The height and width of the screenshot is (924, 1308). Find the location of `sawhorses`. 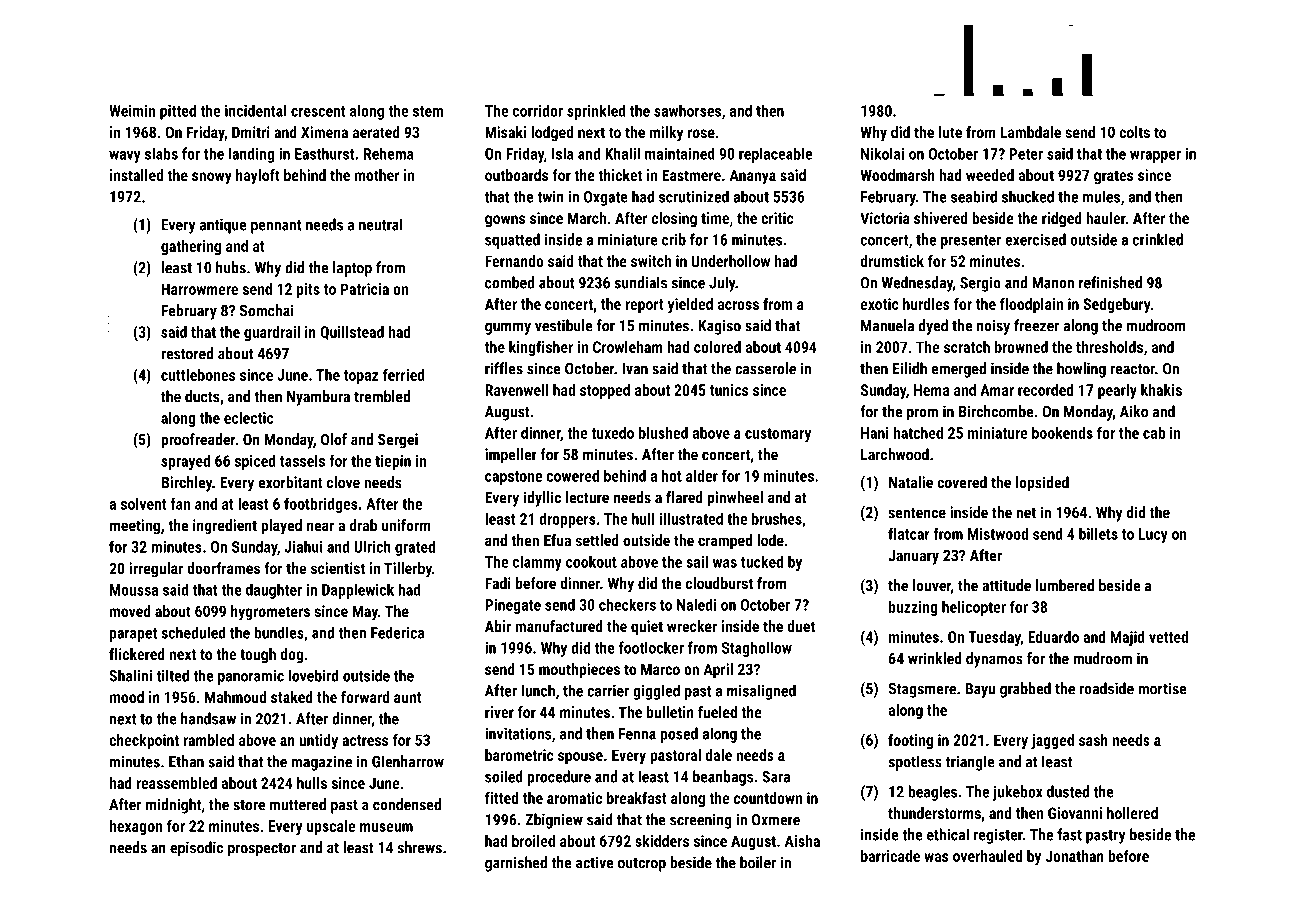

sawhorses is located at coordinates (687, 110).
